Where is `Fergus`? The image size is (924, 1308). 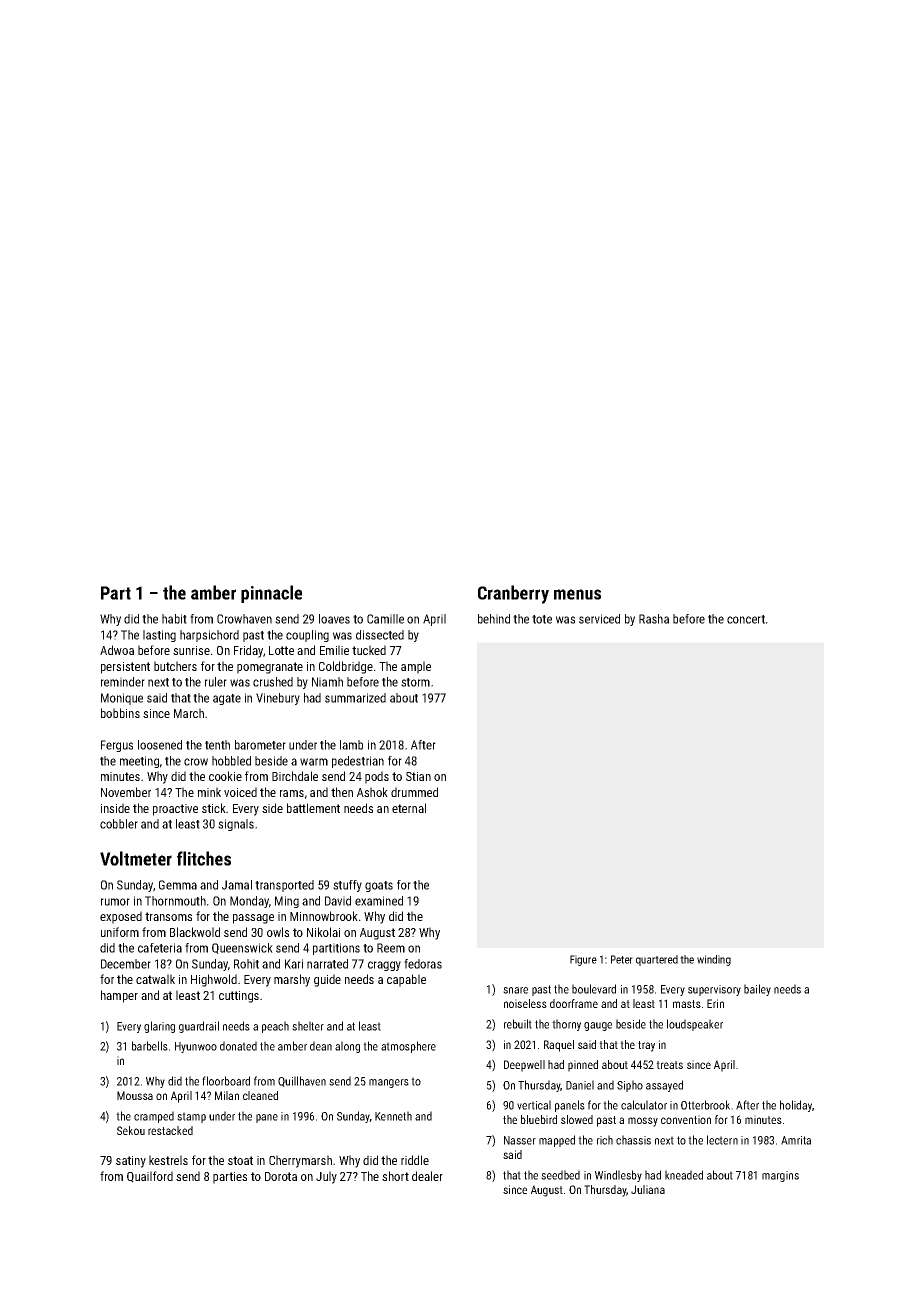 Fergus is located at coordinates (117, 746).
